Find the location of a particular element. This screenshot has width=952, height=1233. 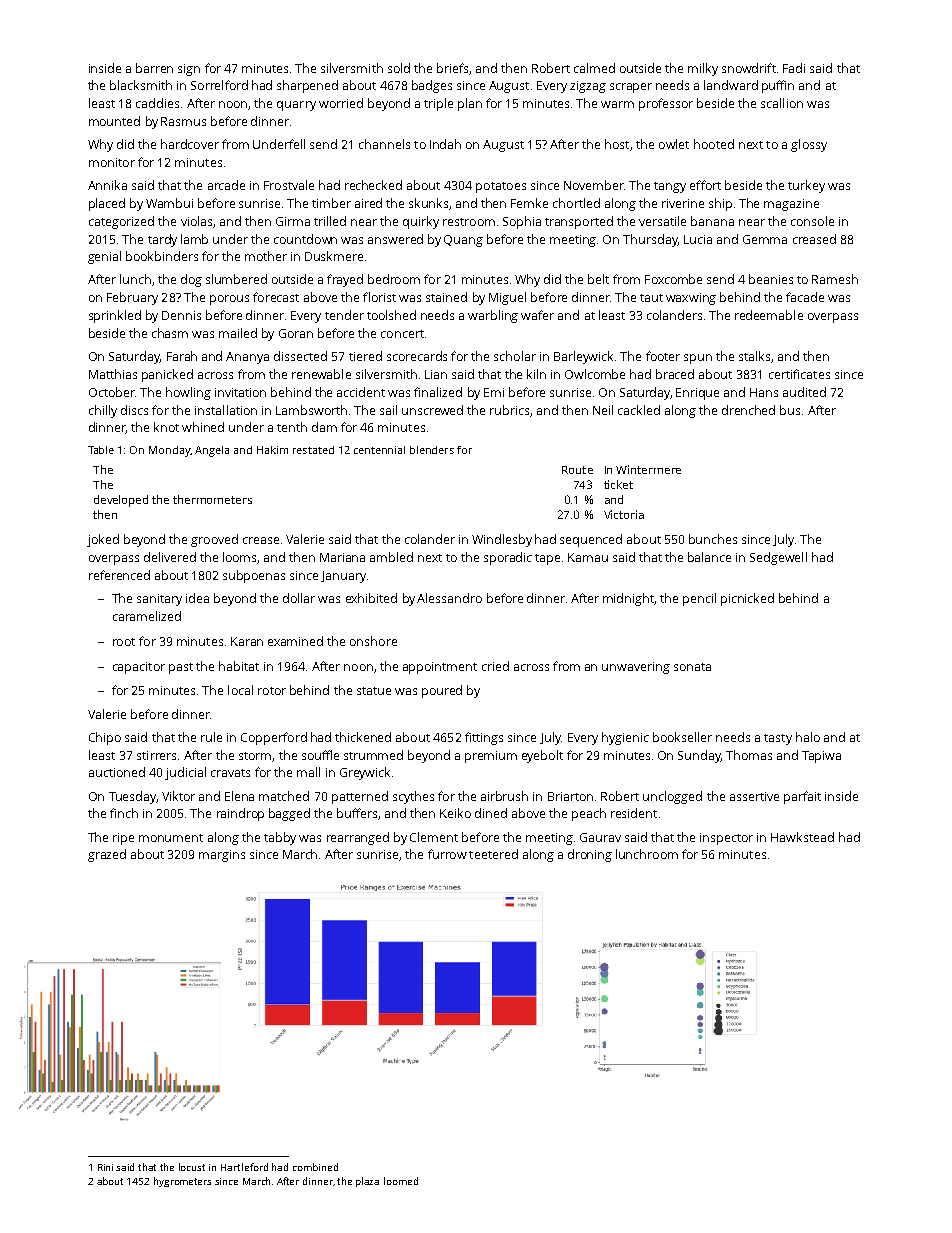

quarry is located at coordinates (296, 106).
